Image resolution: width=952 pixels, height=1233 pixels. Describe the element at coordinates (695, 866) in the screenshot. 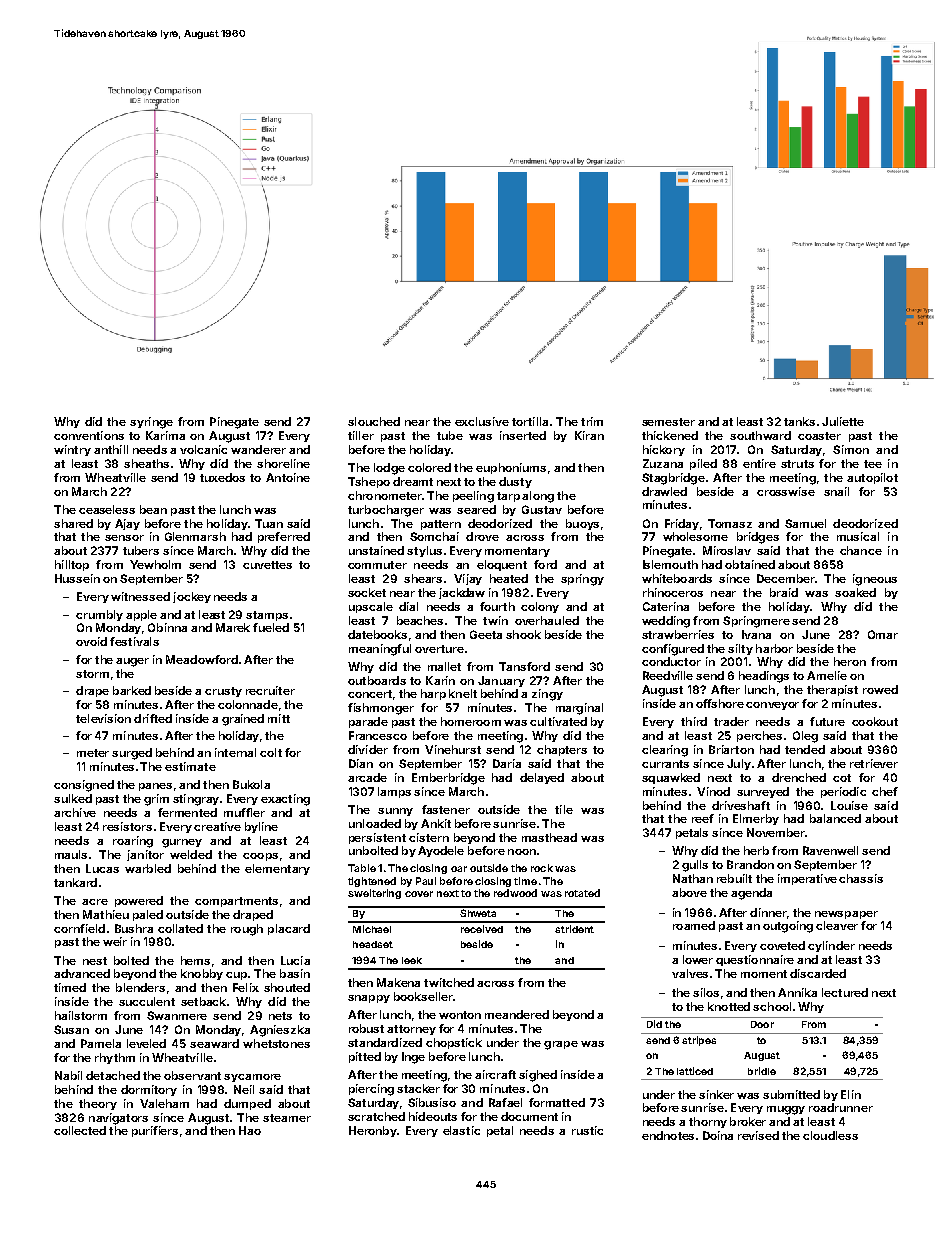

I see `gulls` at that location.
